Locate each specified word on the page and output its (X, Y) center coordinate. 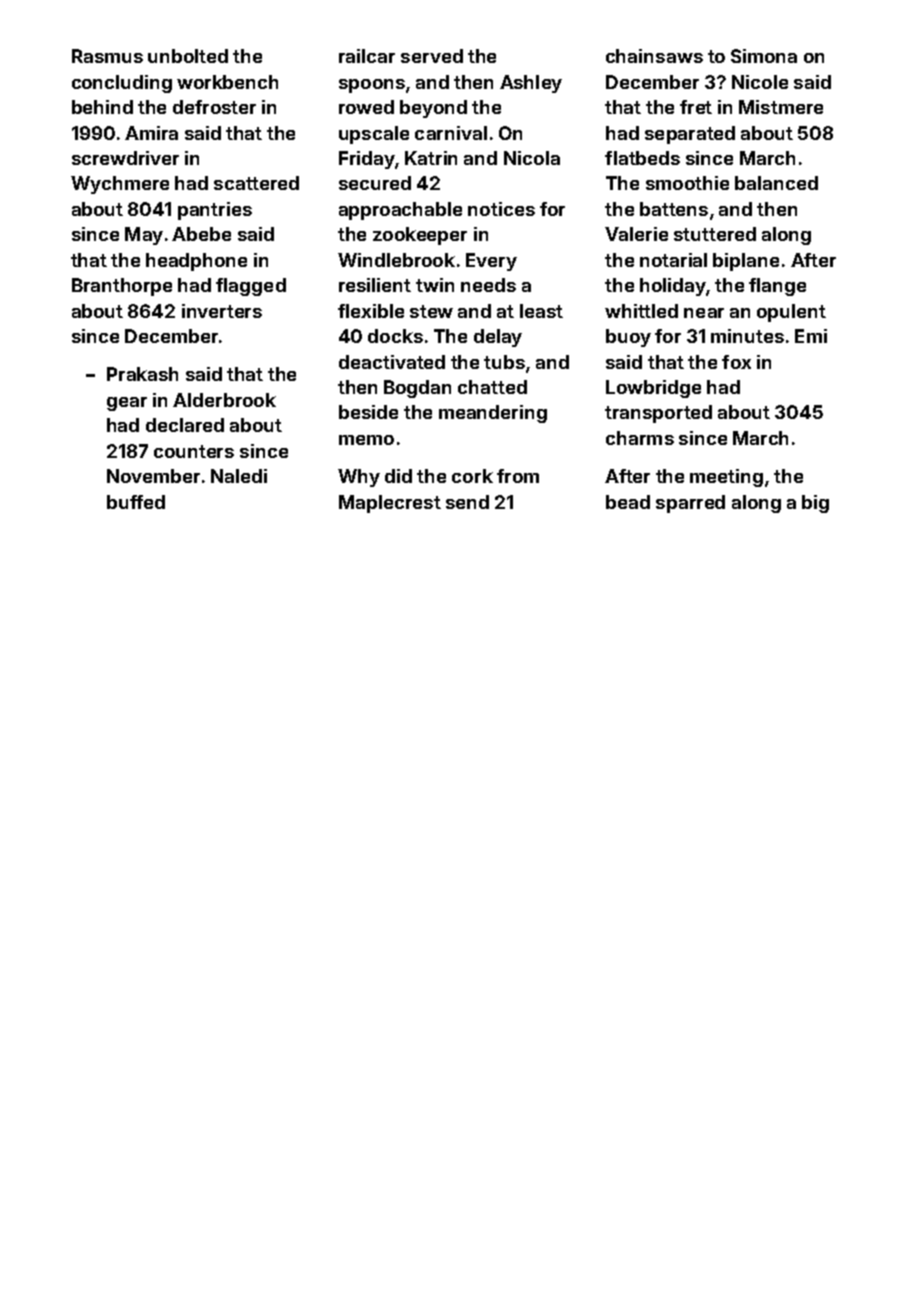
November (153, 476)
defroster (214, 107)
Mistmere (781, 107)
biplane (746, 262)
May (144, 236)
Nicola (532, 158)
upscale (374, 135)
